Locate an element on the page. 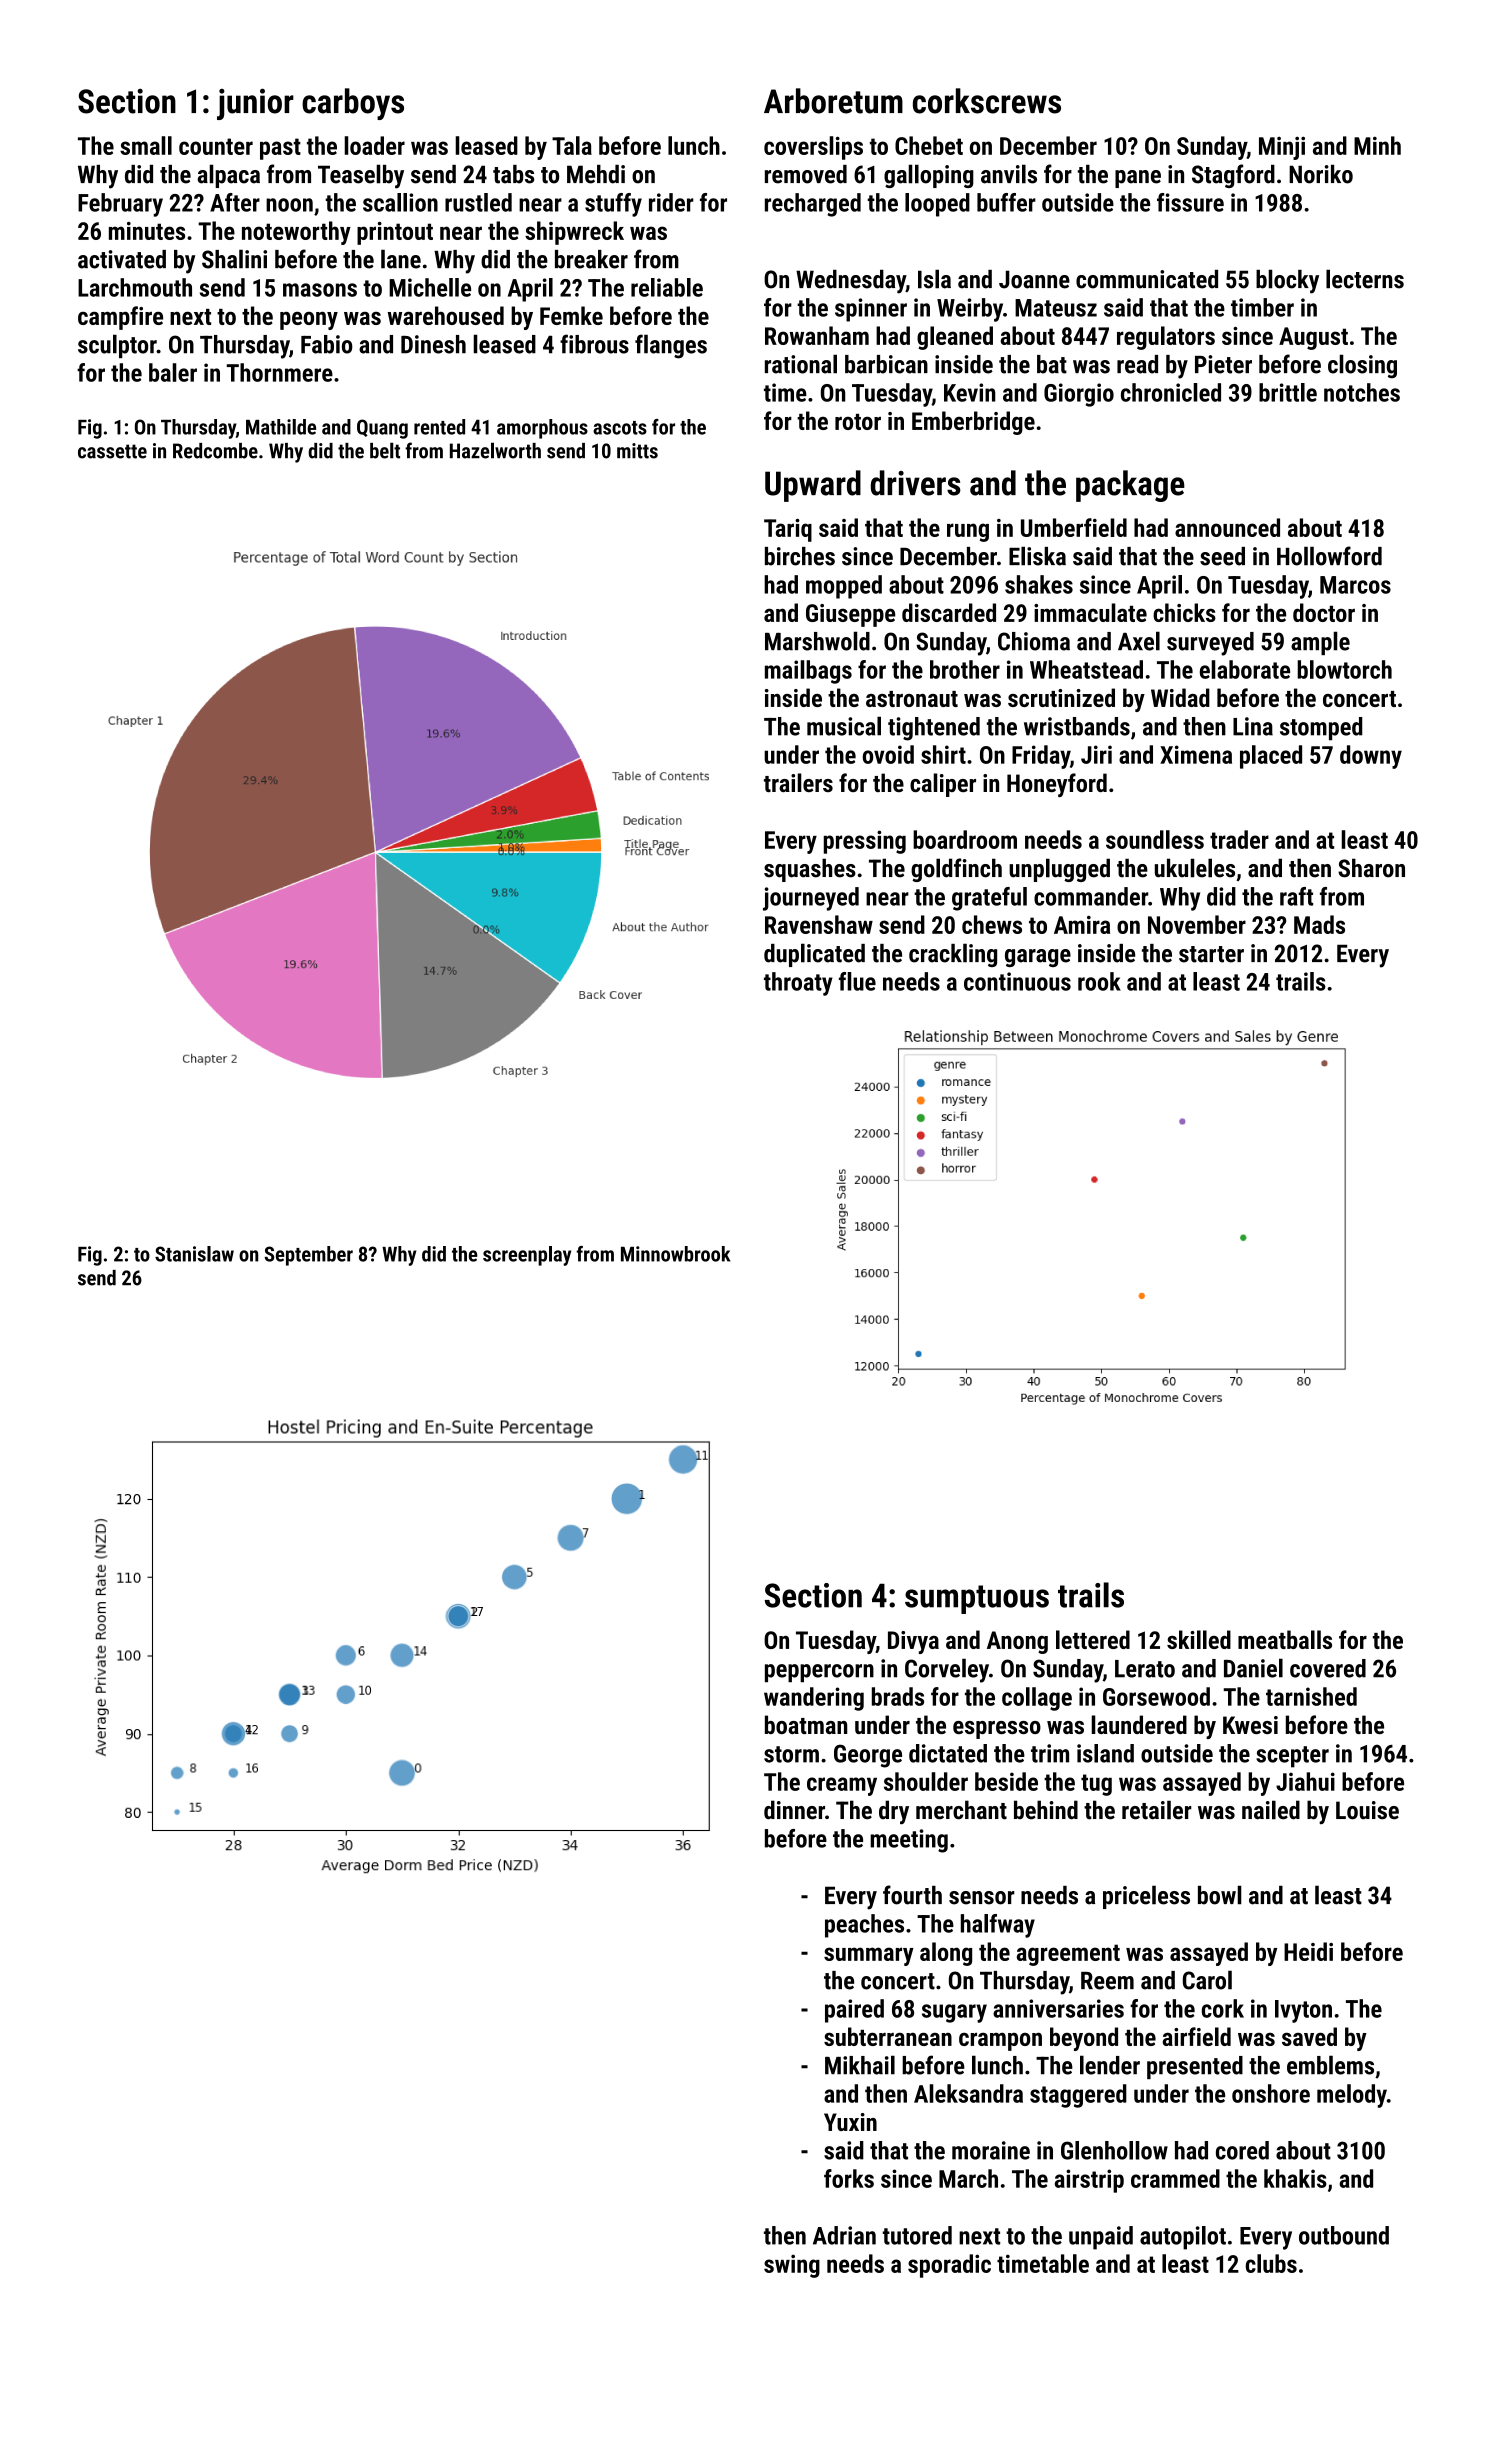  read is located at coordinates (1137, 364).
